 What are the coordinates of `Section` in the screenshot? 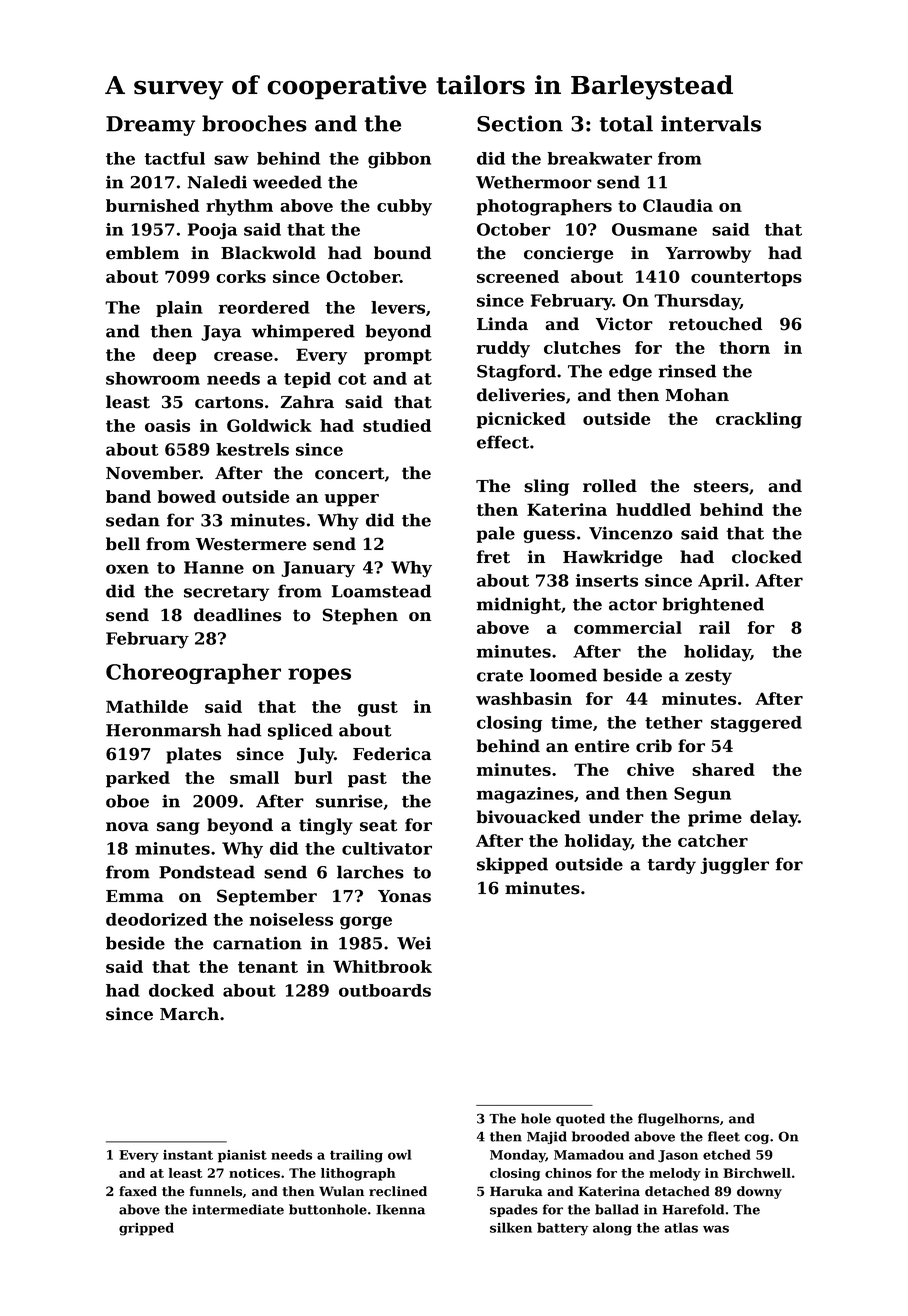 It's located at (520, 123).
